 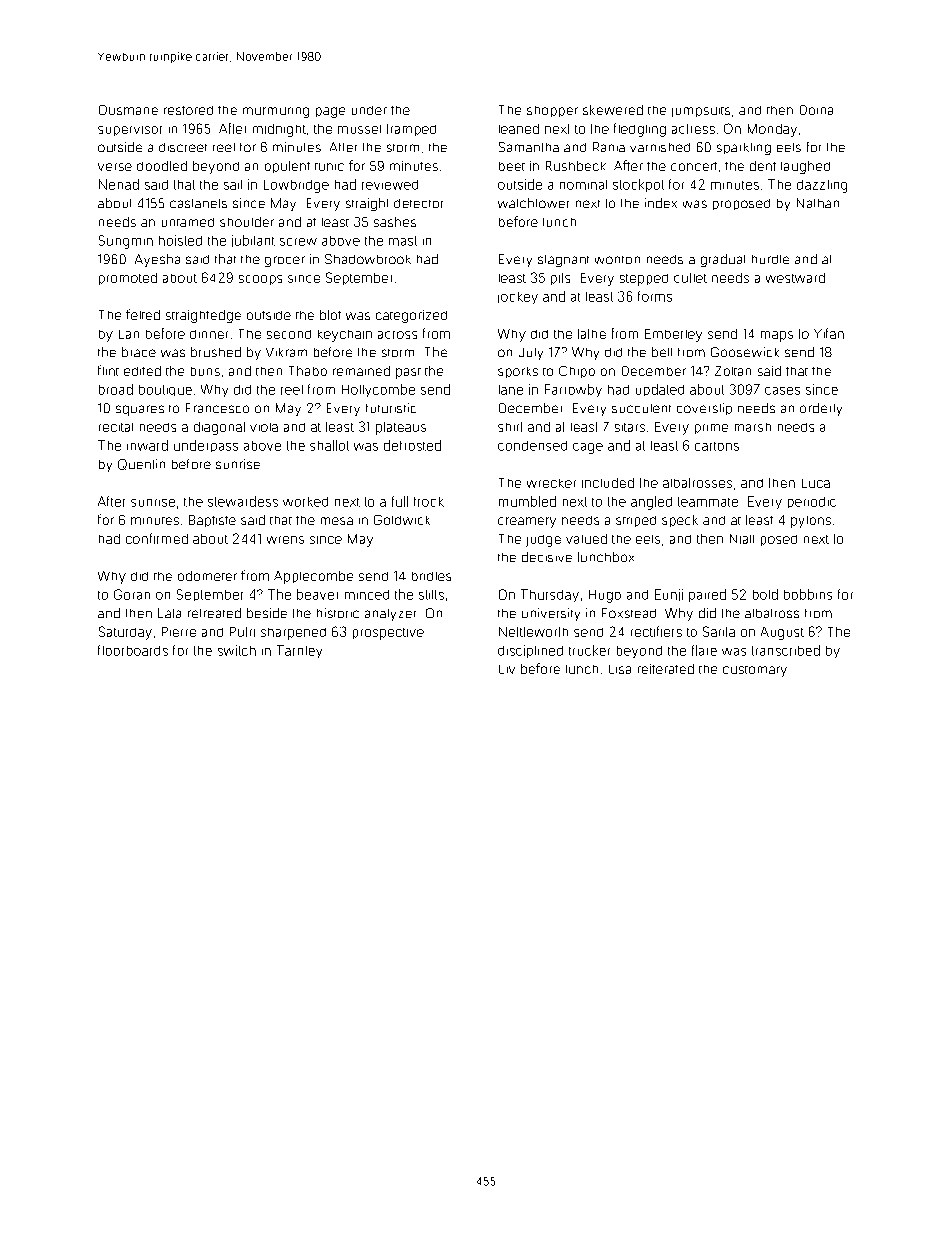 What do you see at coordinates (744, 149) in the screenshot?
I see `sparkling` at bounding box center [744, 149].
